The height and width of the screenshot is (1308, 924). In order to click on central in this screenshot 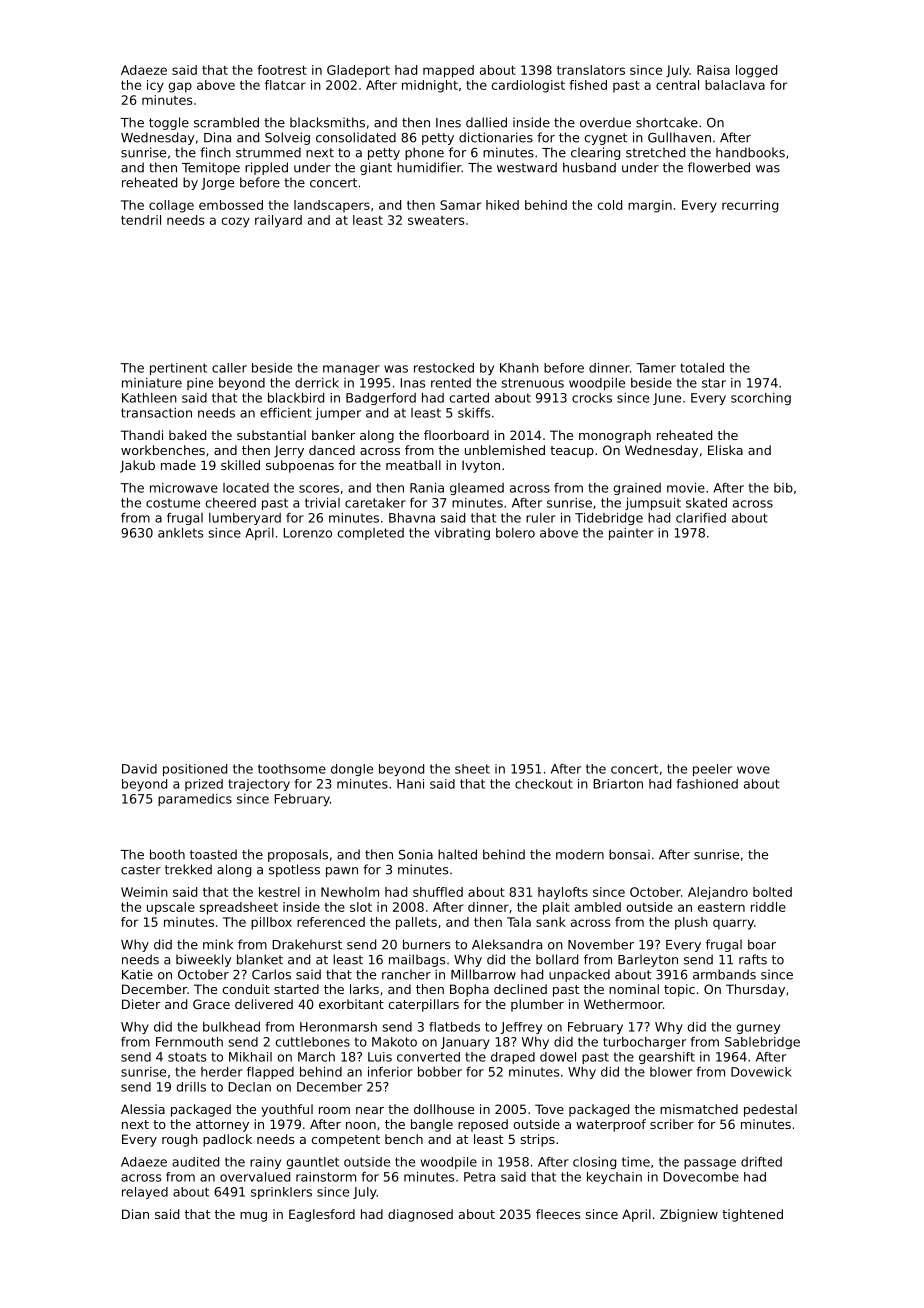, I will do `click(677, 85)`.
